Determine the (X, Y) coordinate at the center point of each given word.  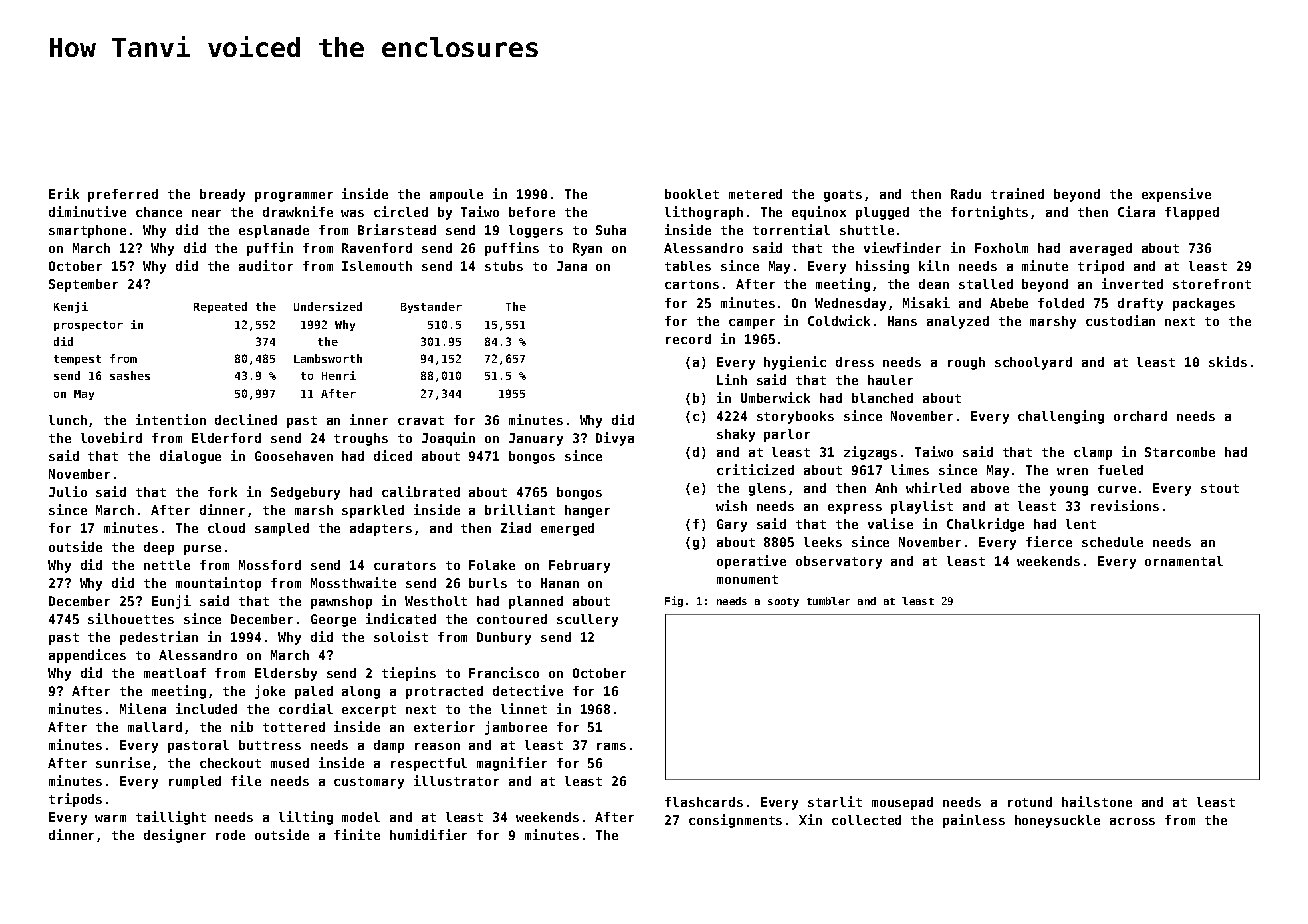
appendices (87, 656)
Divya (615, 439)
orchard (1140, 416)
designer (175, 836)
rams (611, 746)
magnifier (512, 764)
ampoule (456, 195)
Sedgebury (305, 493)
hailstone (1097, 801)
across (1132, 821)
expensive (1176, 195)
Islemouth (377, 266)
